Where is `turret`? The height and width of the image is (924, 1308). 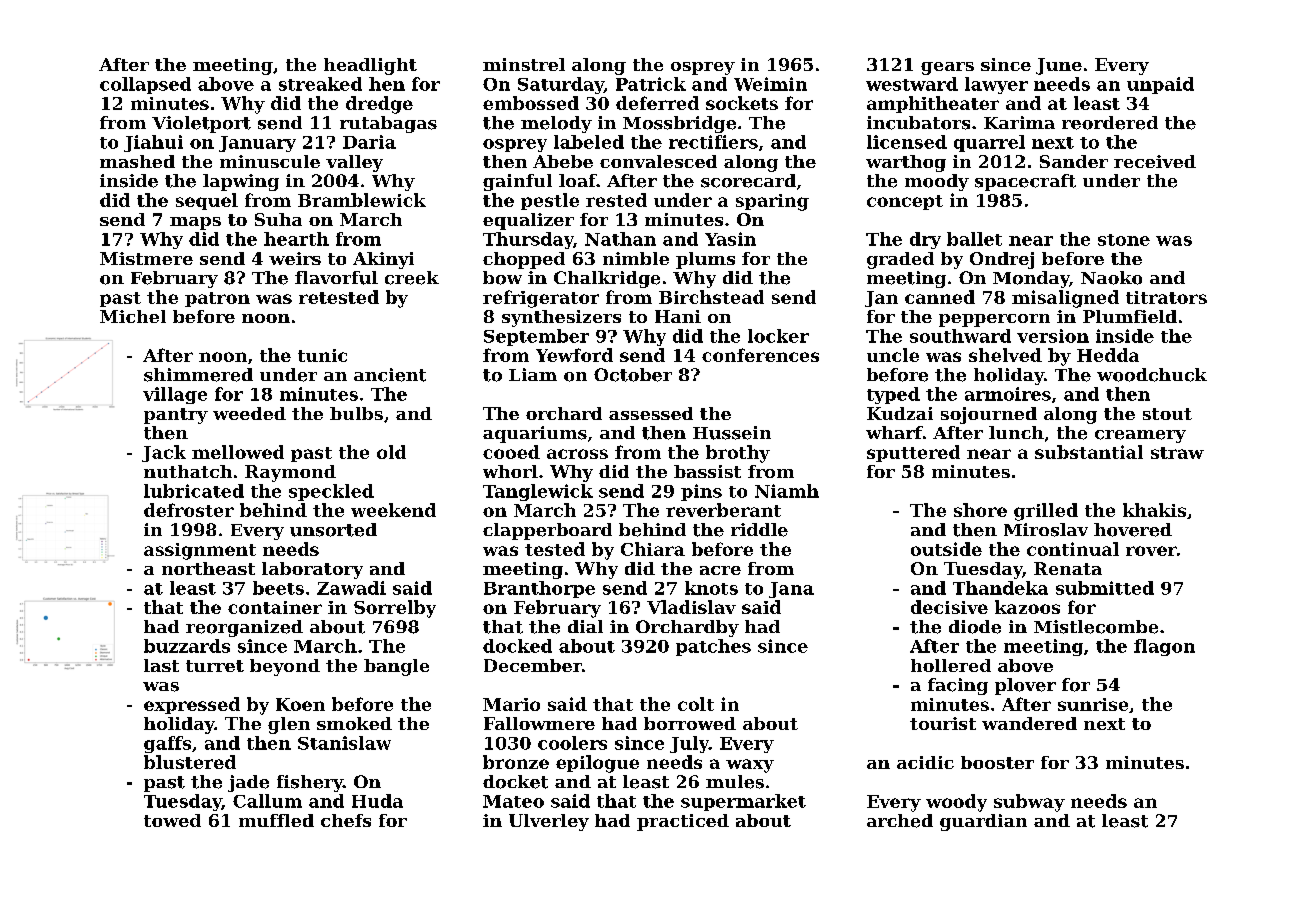
turret is located at coordinates (215, 666).
